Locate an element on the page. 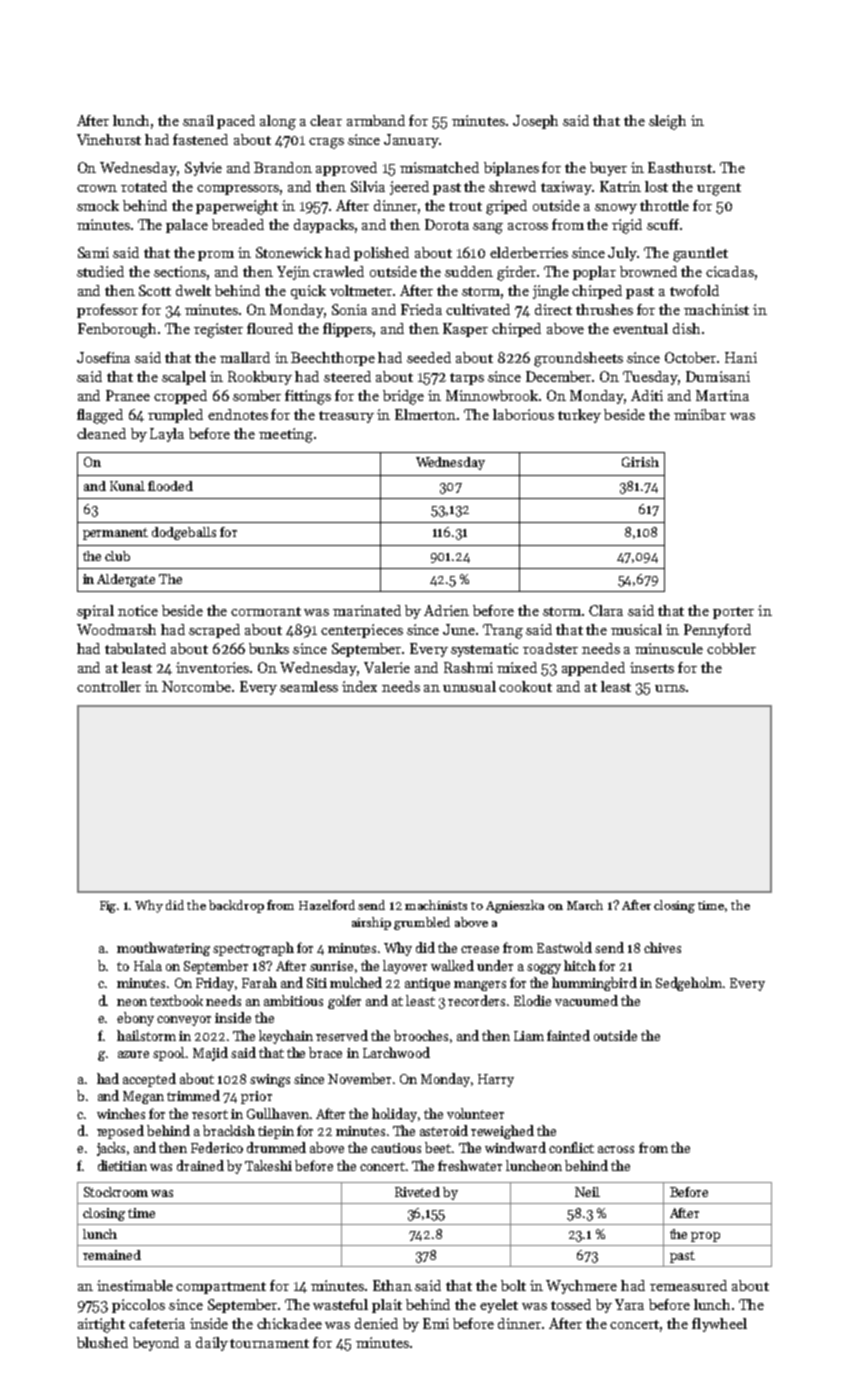  sleigh is located at coordinates (667, 122).
